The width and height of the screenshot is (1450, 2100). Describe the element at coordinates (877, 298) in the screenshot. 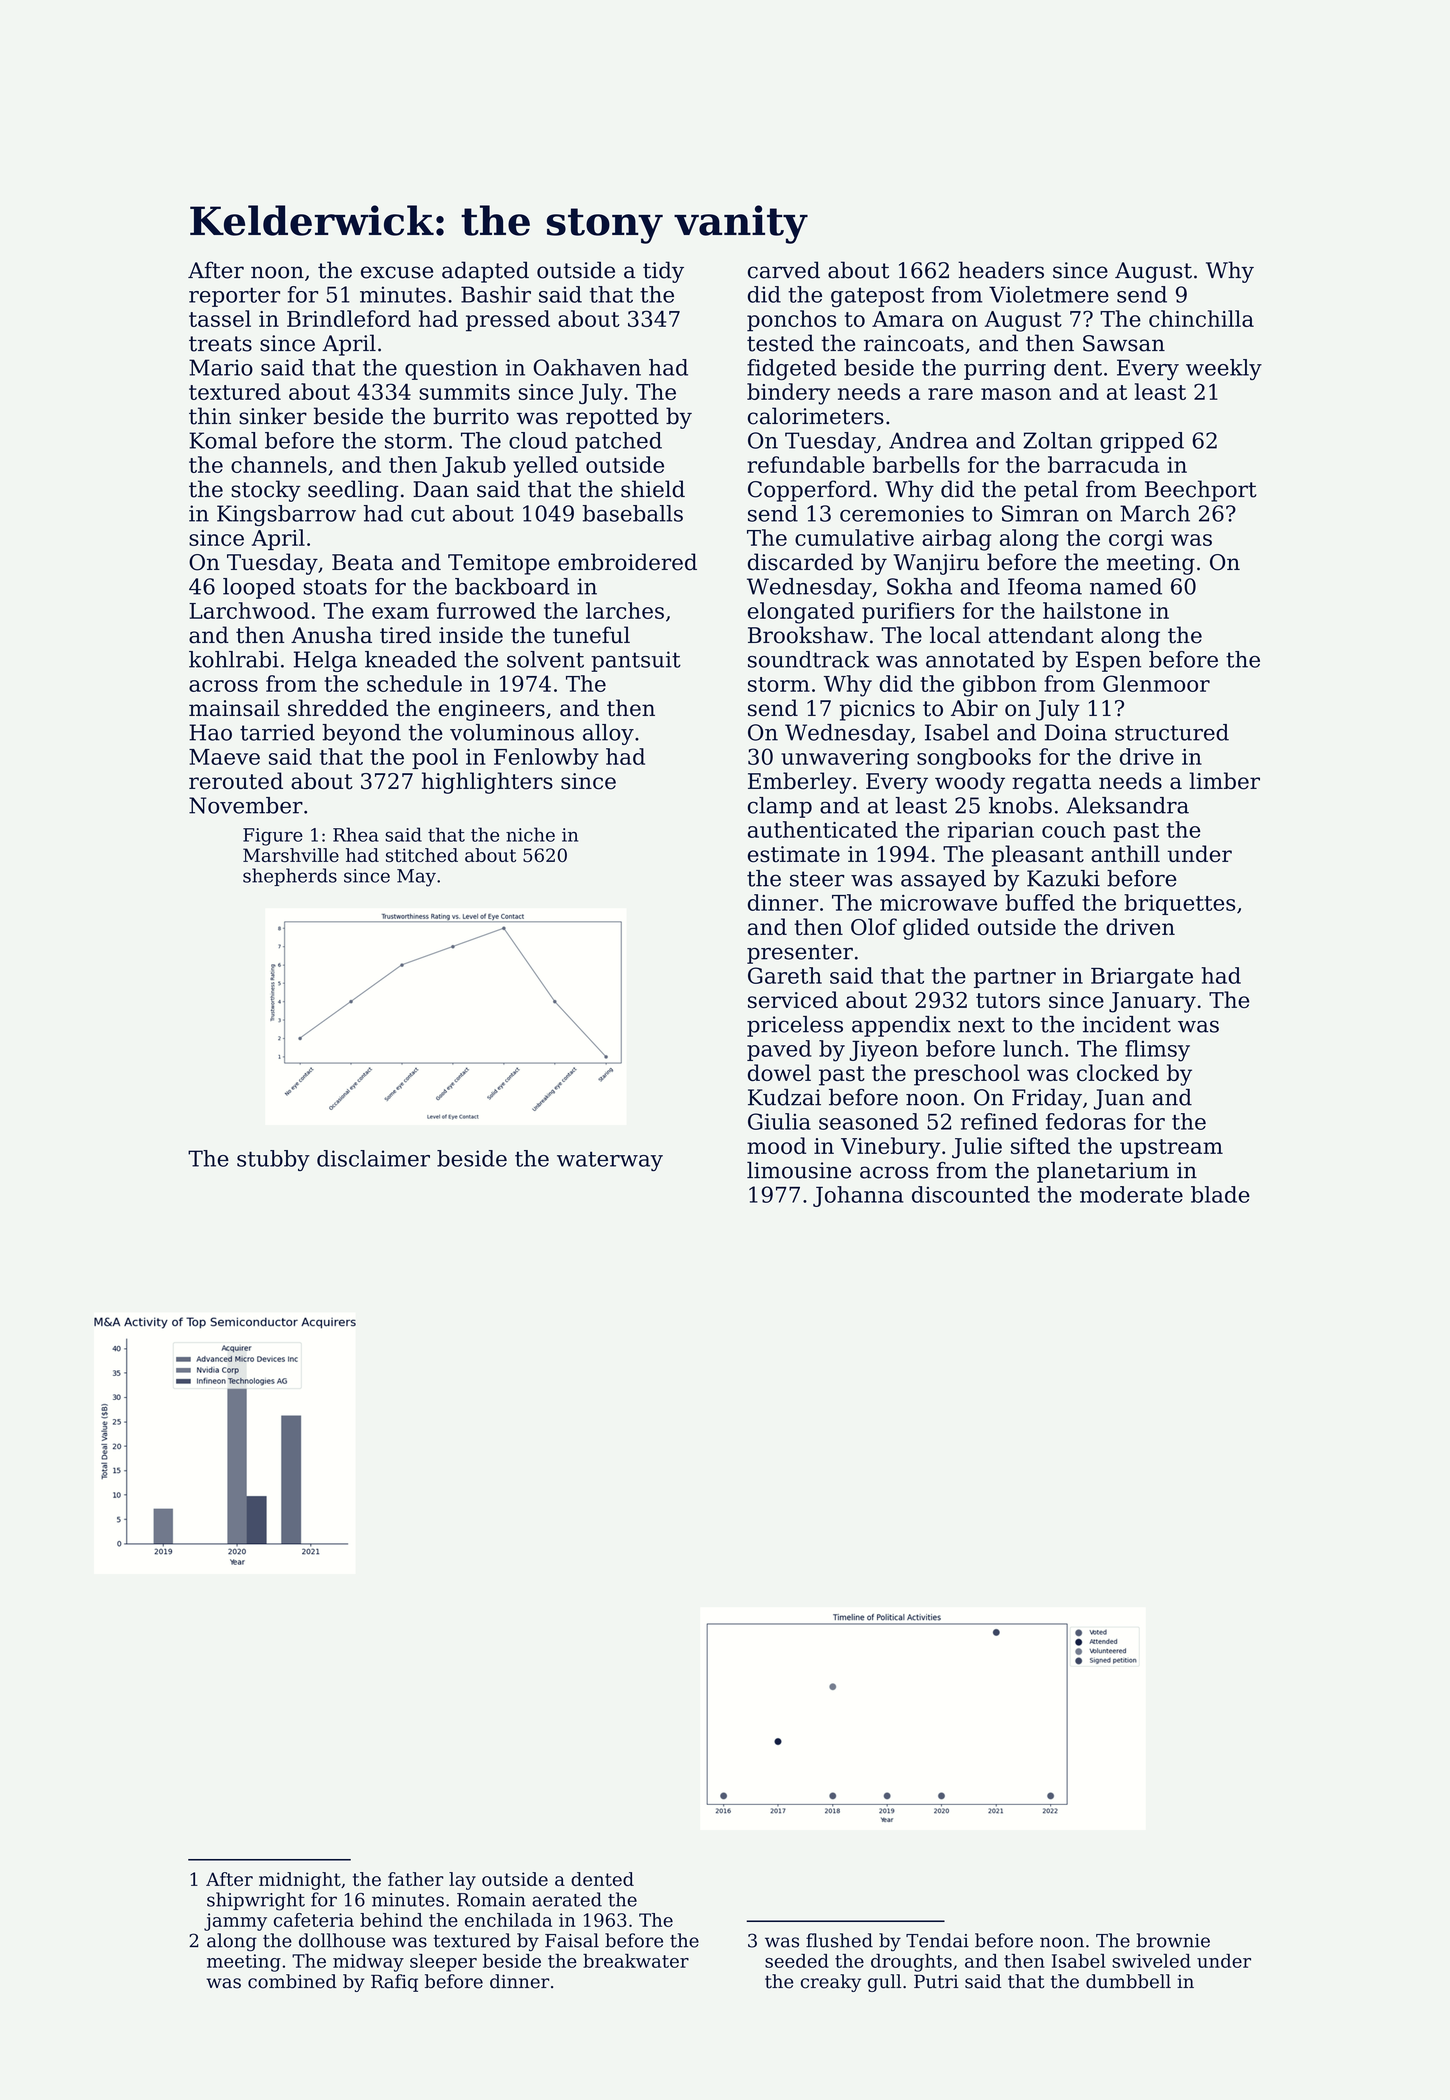

I see `gatepost` at that location.
